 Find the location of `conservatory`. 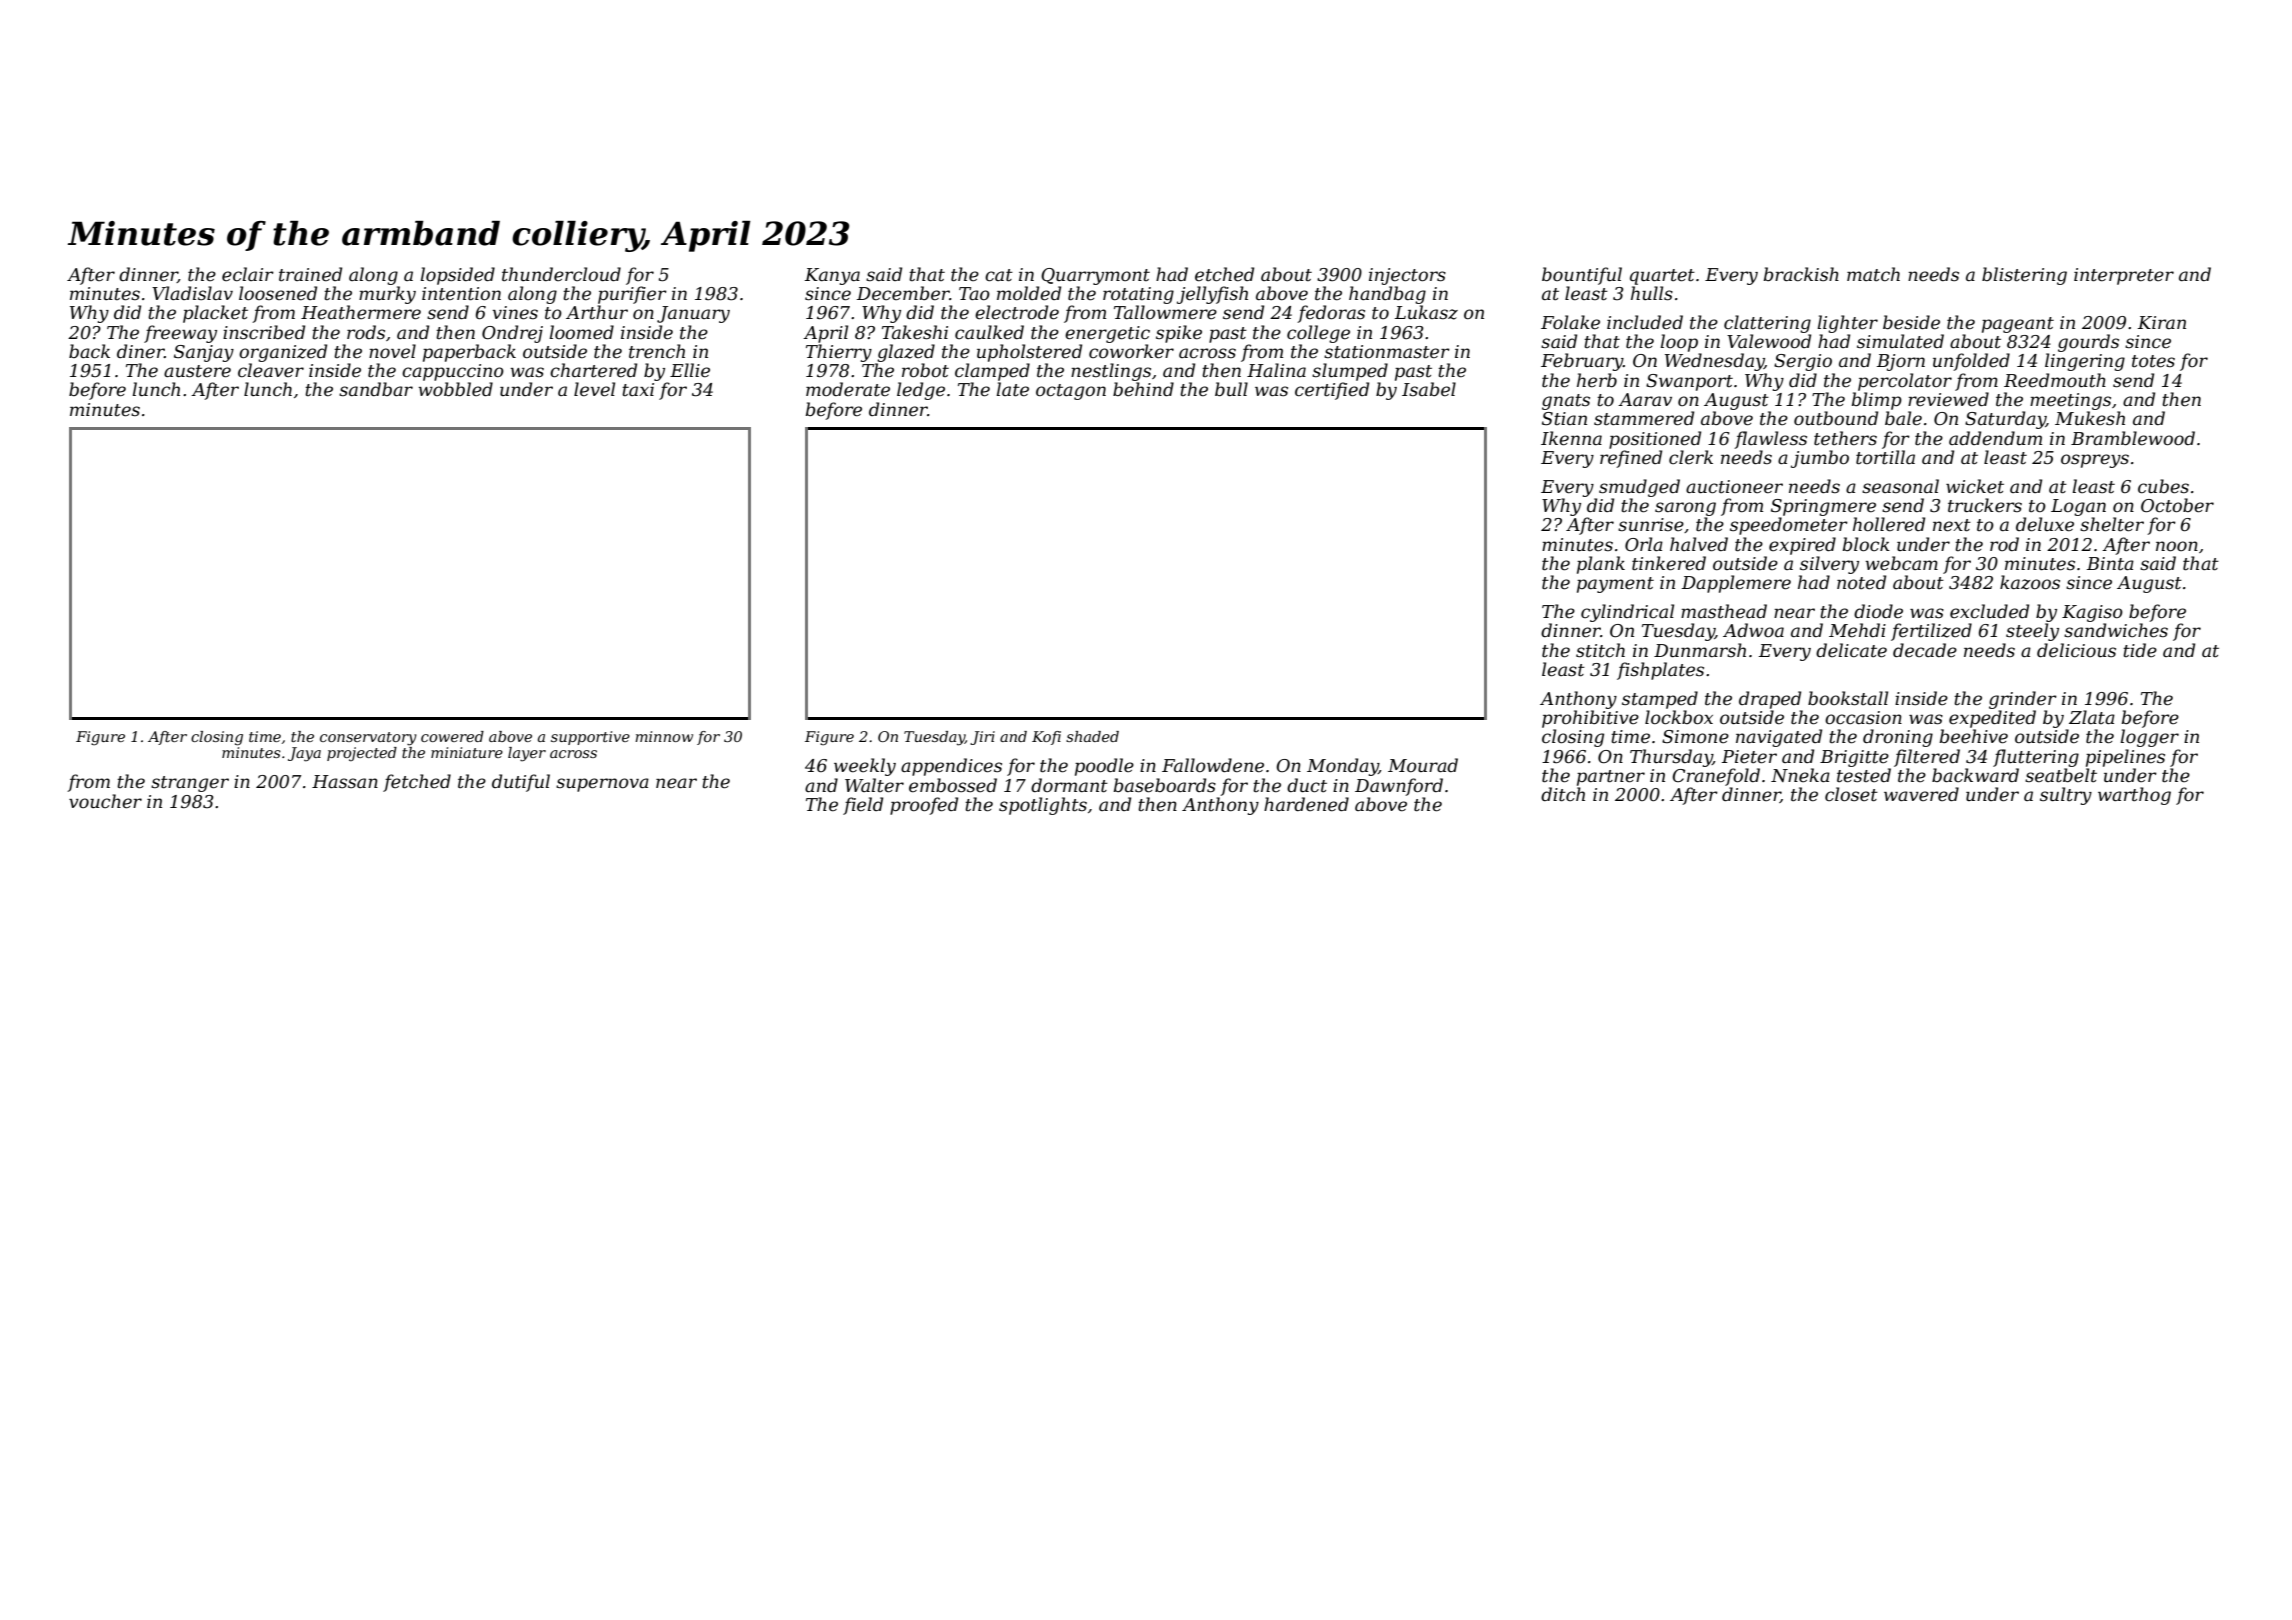

conservatory is located at coordinates (368, 739).
